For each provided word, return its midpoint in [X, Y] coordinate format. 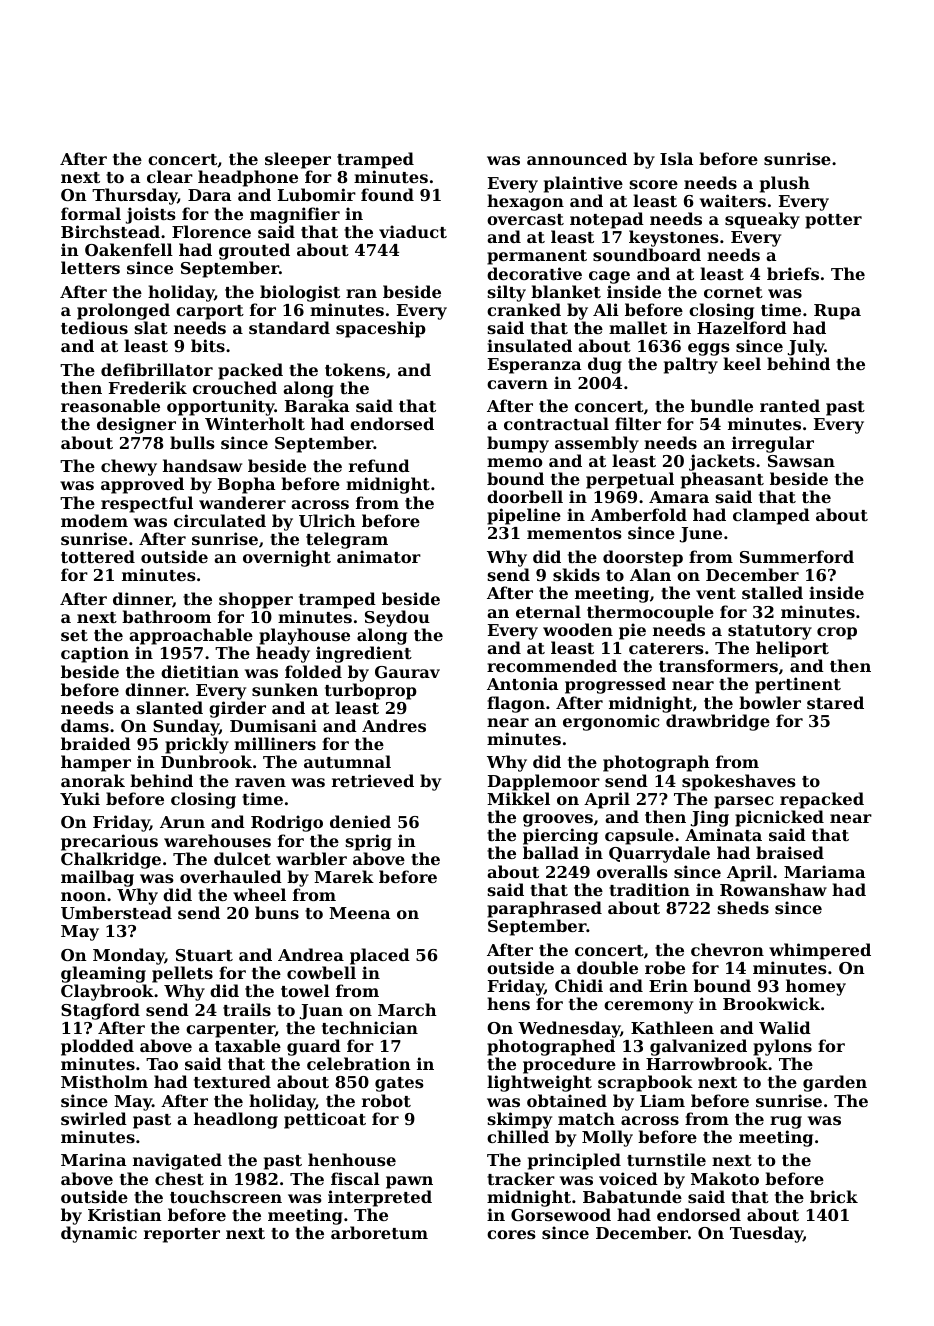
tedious [94, 327]
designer [136, 425]
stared [835, 702]
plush [785, 184]
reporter [182, 1235]
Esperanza [534, 366]
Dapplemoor [544, 782]
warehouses [217, 840]
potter [833, 221]
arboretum [379, 1232]
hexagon [525, 202]
